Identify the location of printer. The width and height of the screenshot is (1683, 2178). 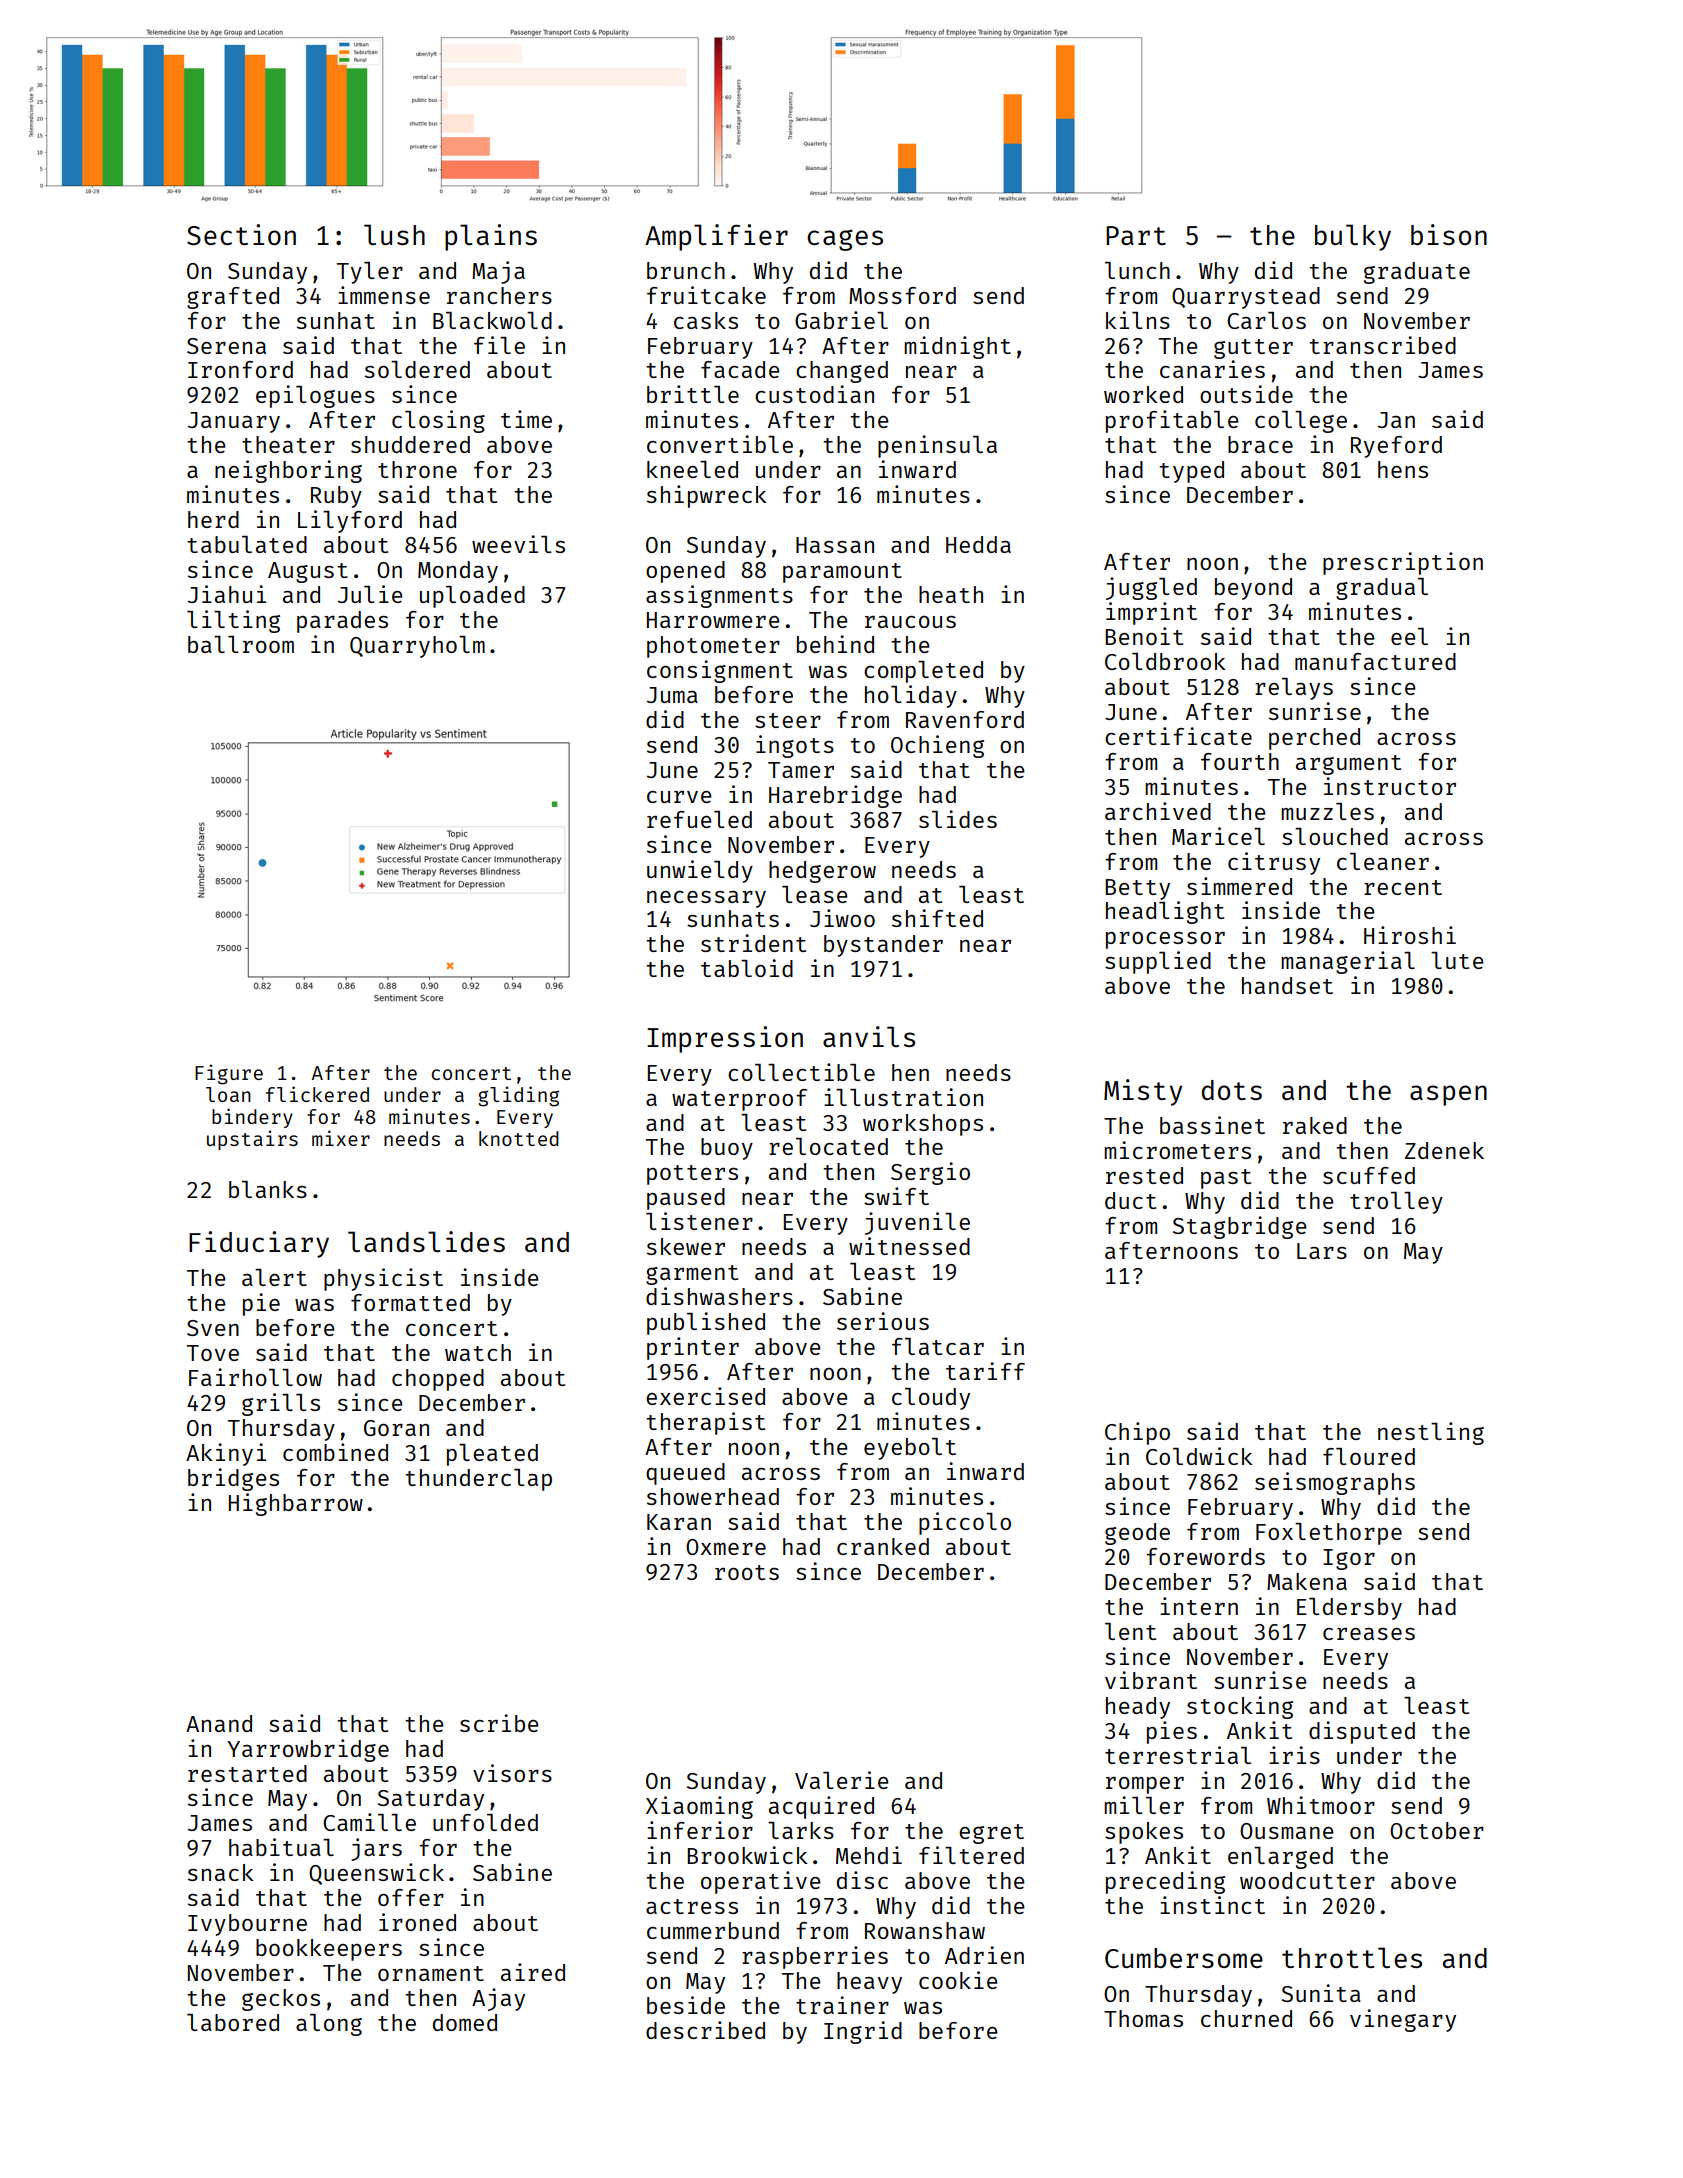
(693, 1348).
